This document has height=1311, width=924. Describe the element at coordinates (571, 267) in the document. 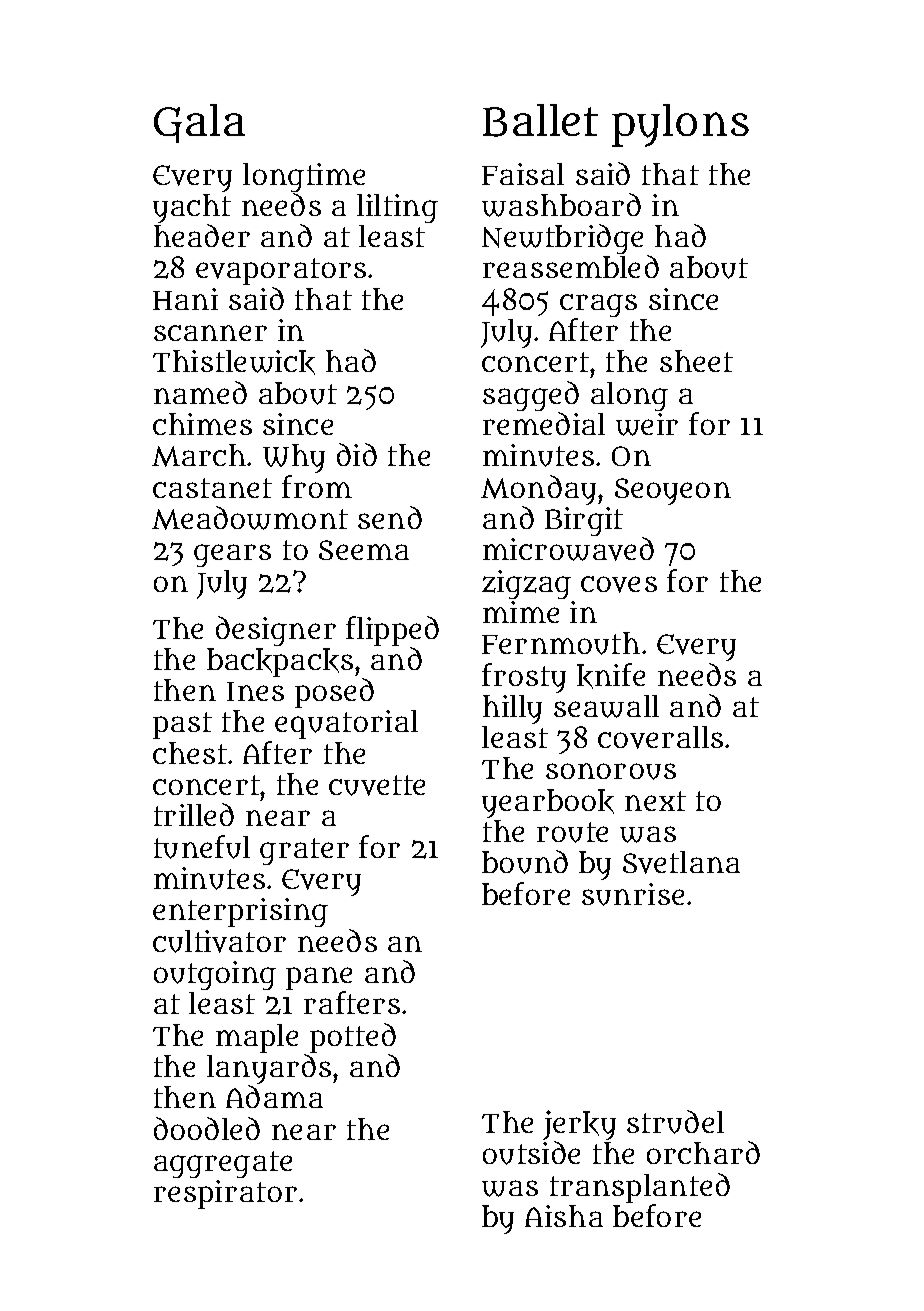

I see `reassembled` at that location.
